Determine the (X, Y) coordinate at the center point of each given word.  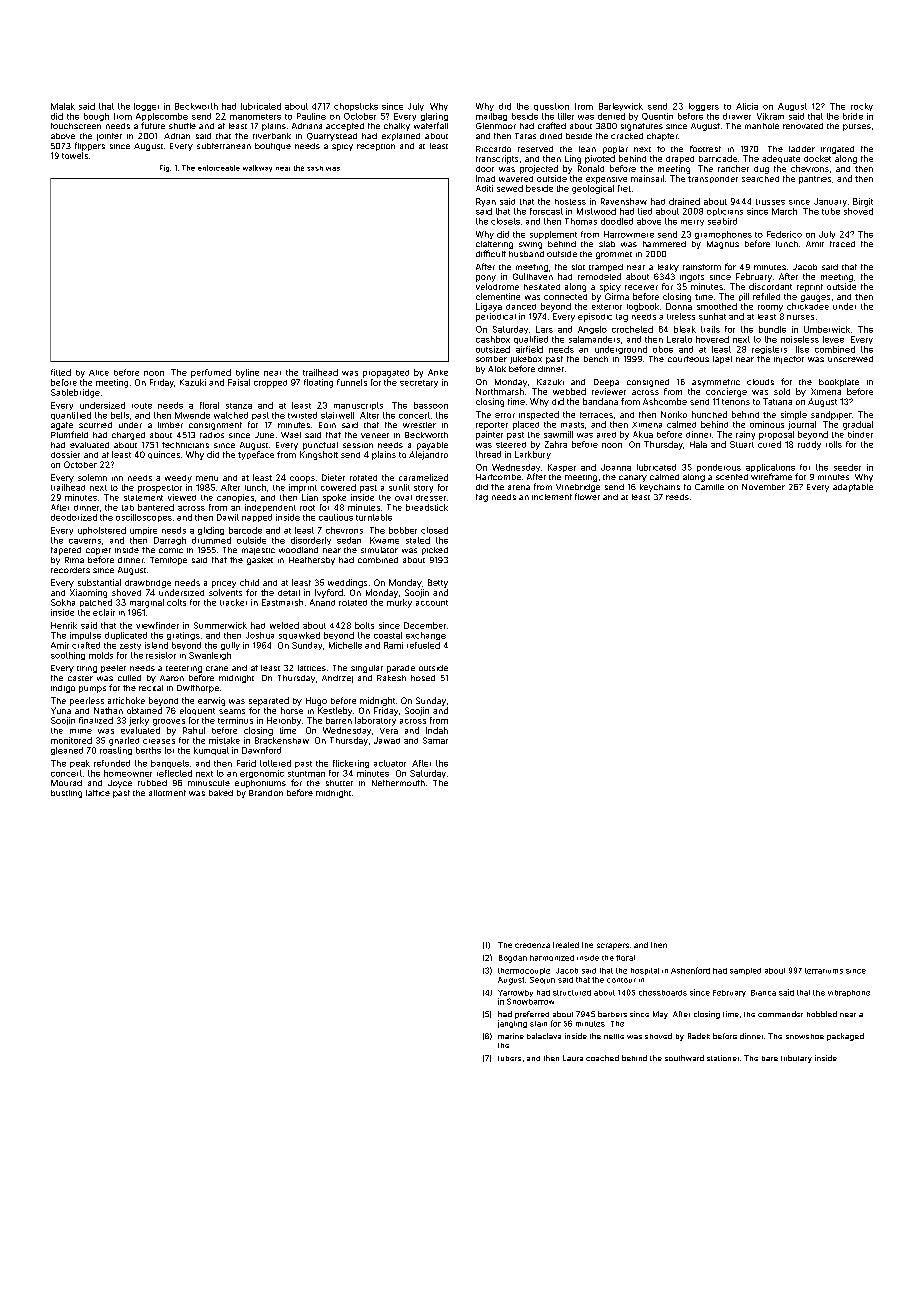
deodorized (74, 517)
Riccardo (493, 149)
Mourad (66, 783)
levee (833, 339)
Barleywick (621, 107)
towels (75, 155)
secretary (419, 384)
